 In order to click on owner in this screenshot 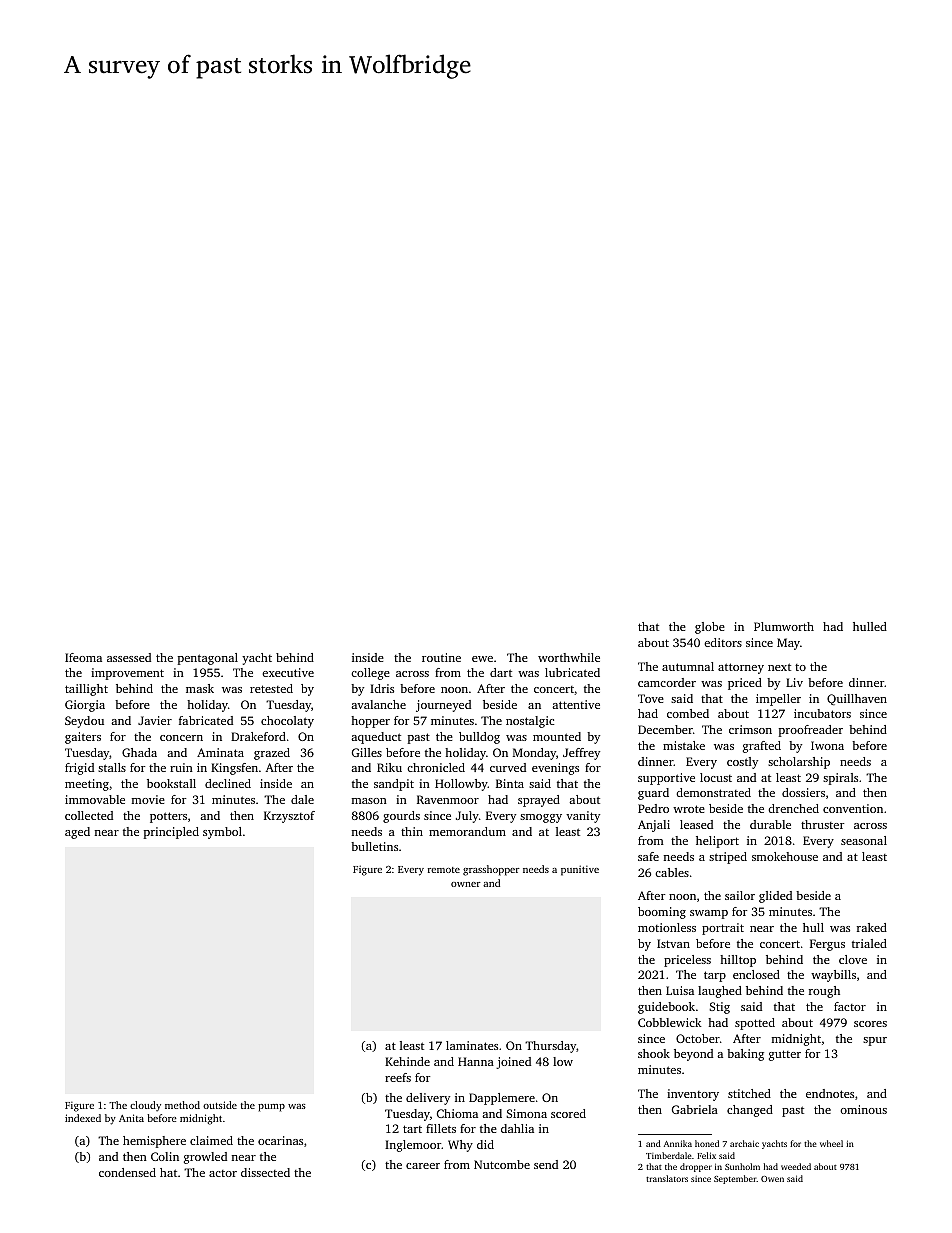, I will do `click(466, 884)`.
